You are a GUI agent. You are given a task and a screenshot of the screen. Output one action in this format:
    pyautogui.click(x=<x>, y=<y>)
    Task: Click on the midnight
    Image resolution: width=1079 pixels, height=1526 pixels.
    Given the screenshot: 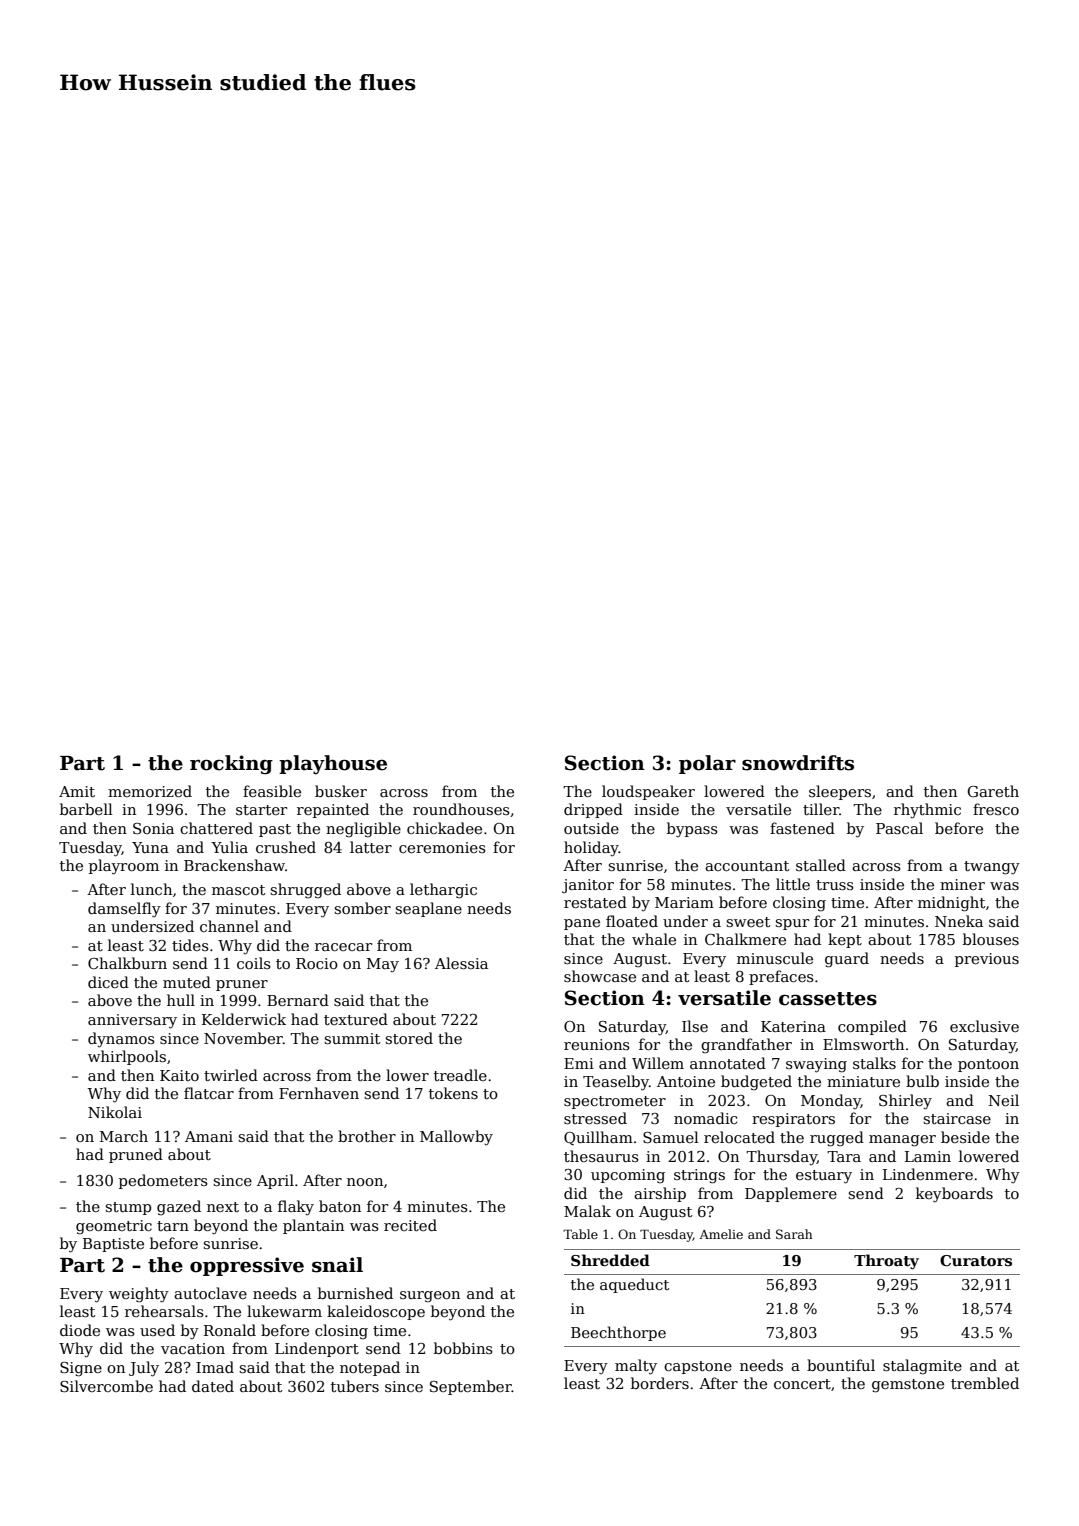 What is the action you would take?
    pyautogui.click(x=951, y=904)
